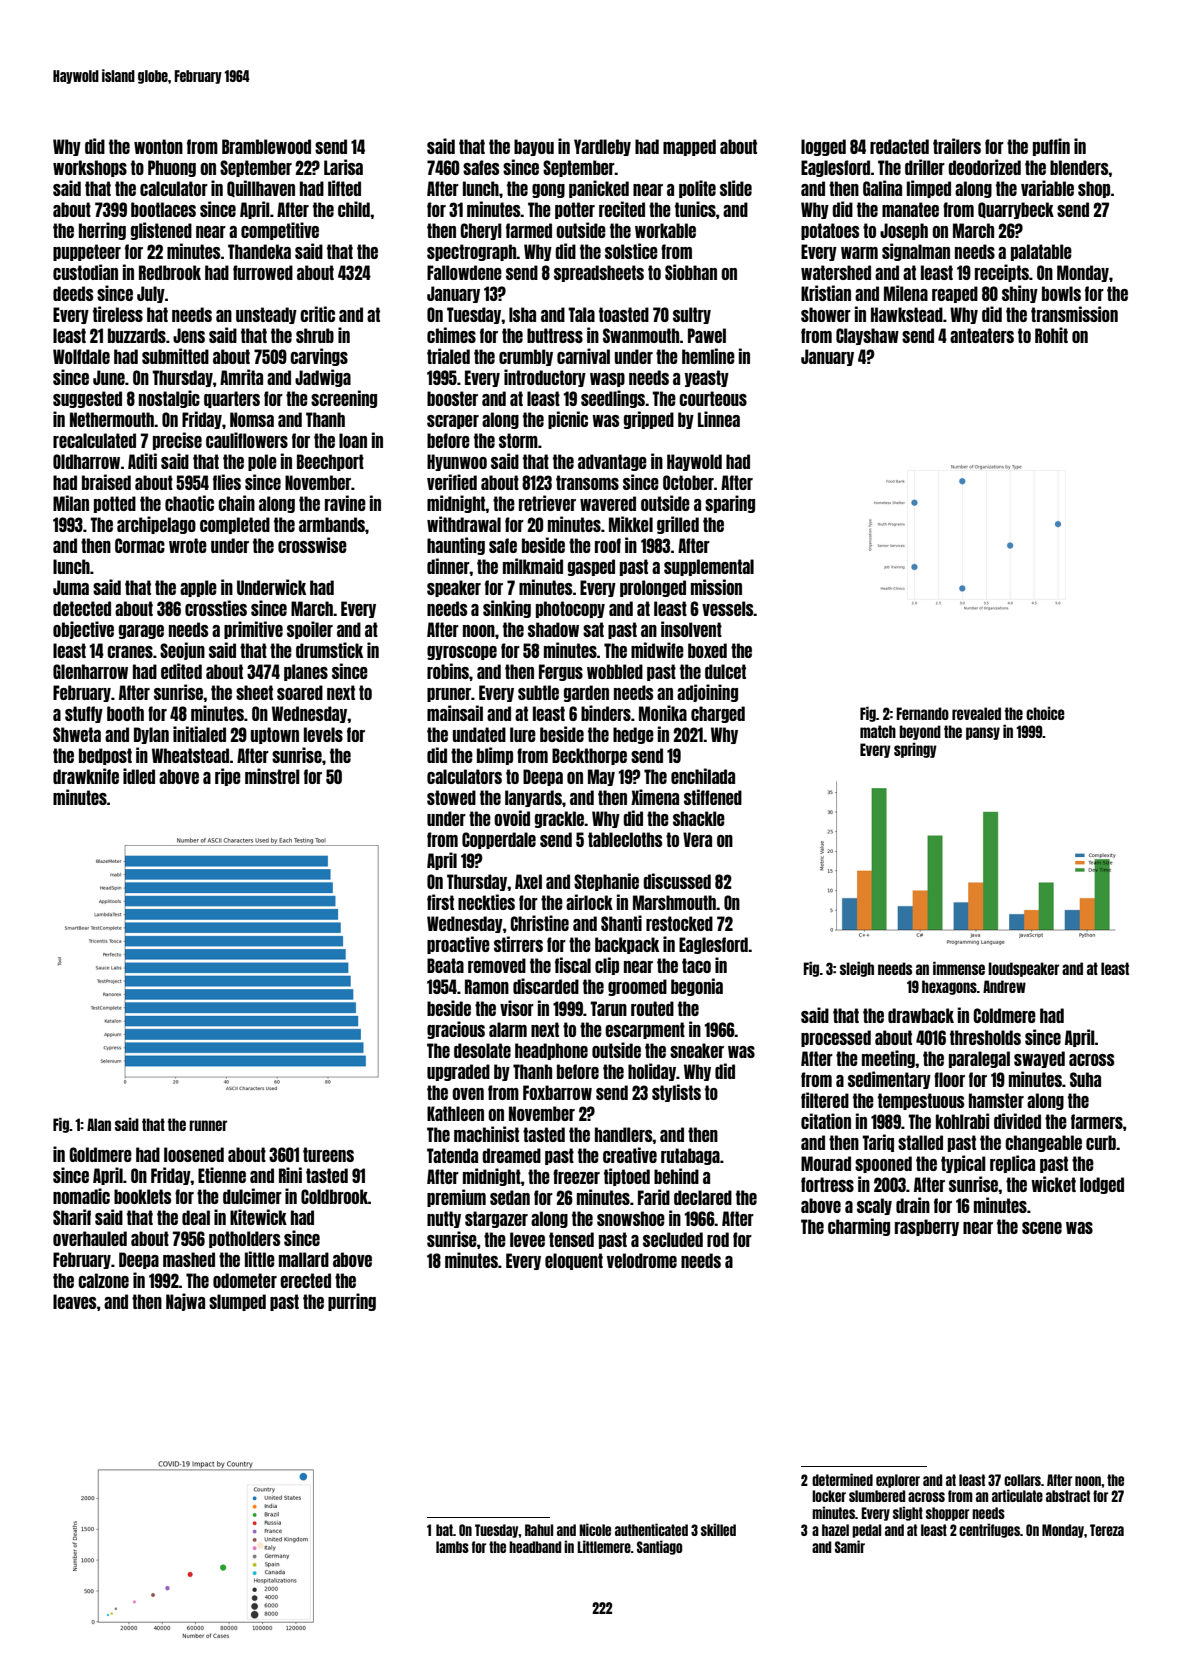 The image size is (1185, 1676). Describe the element at coordinates (1102, 1185) in the screenshot. I see `lodged` at that location.
